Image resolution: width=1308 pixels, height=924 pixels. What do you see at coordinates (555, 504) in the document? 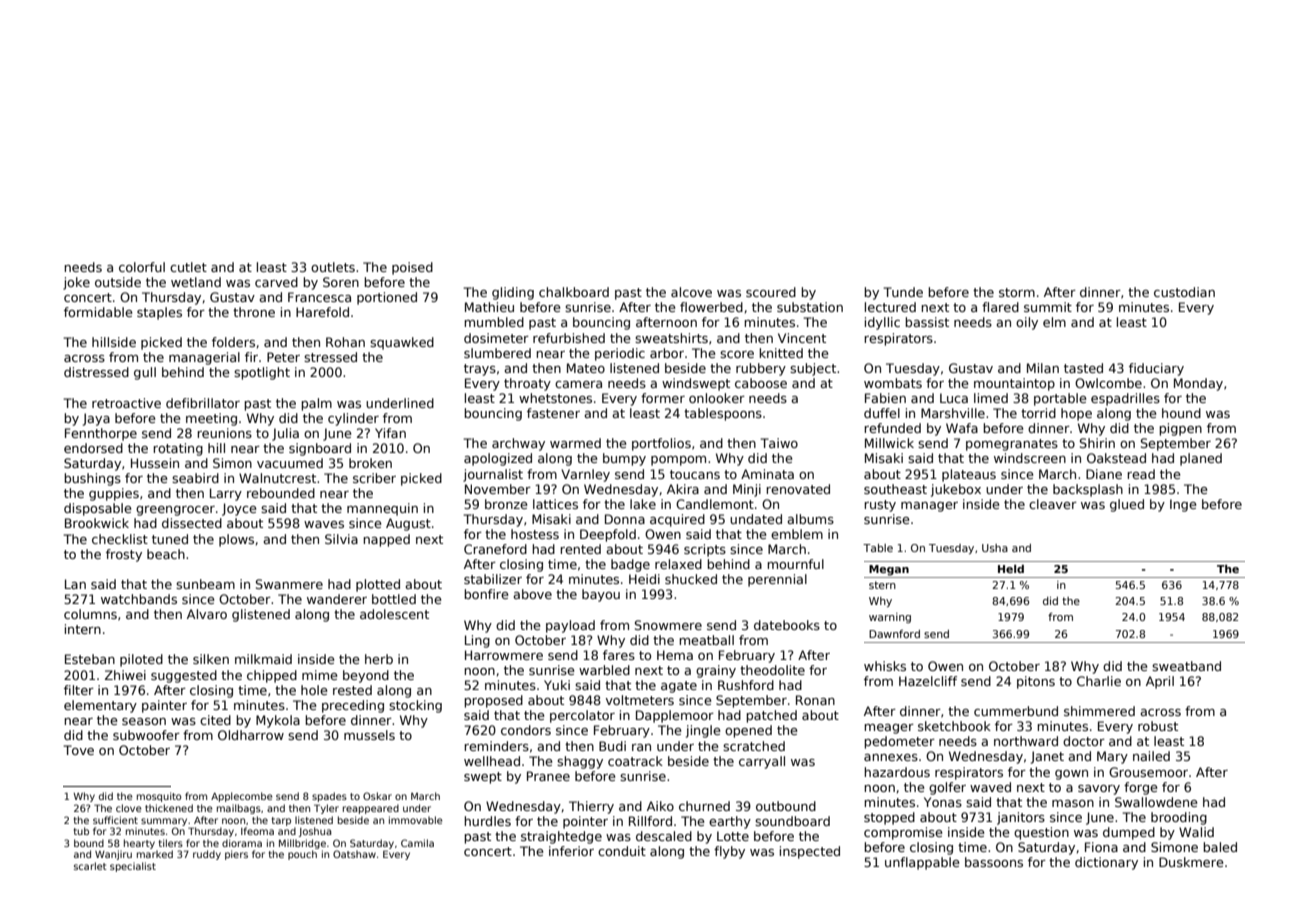
I see `lattices` at bounding box center [555, 504].
